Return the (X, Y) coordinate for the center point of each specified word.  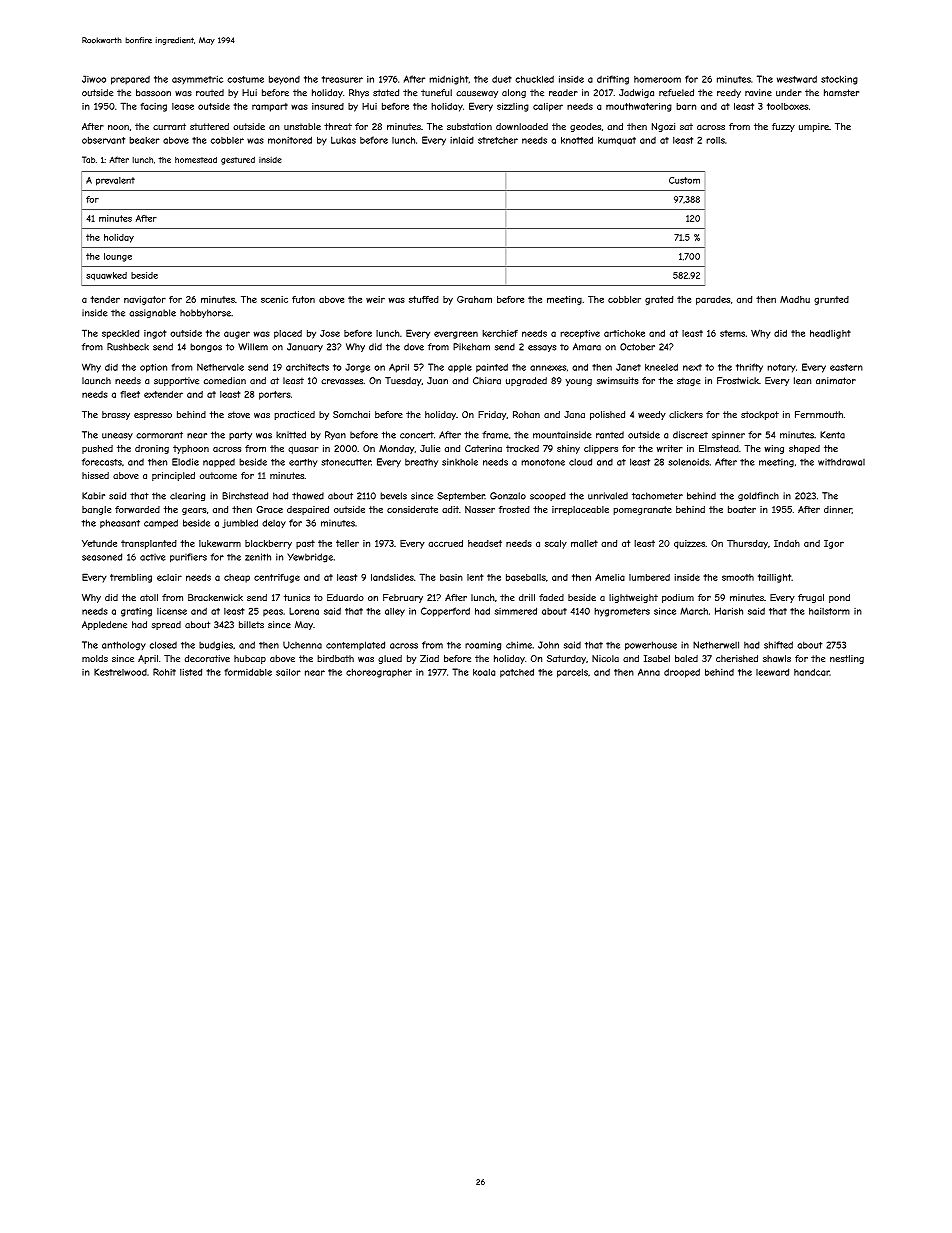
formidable (248, 672)
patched (517, 673)
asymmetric (197, 80)
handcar (812, 672)
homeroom (657, 79)
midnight (448, 80)
